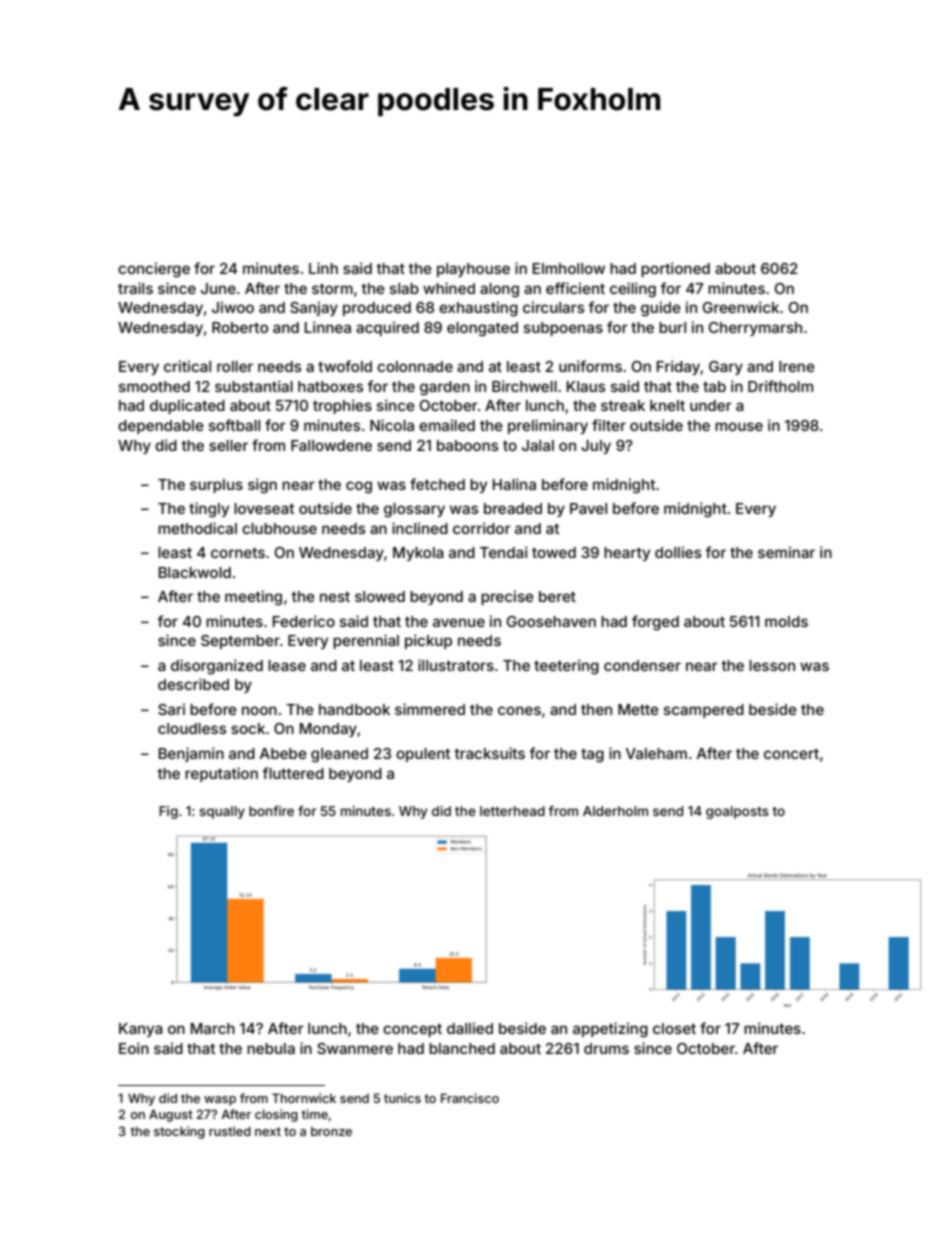 This screenshot has width=952, height=1233. Describe the element at coordinates (667, 405) in the screenshot. I see `knelt` at that location.
